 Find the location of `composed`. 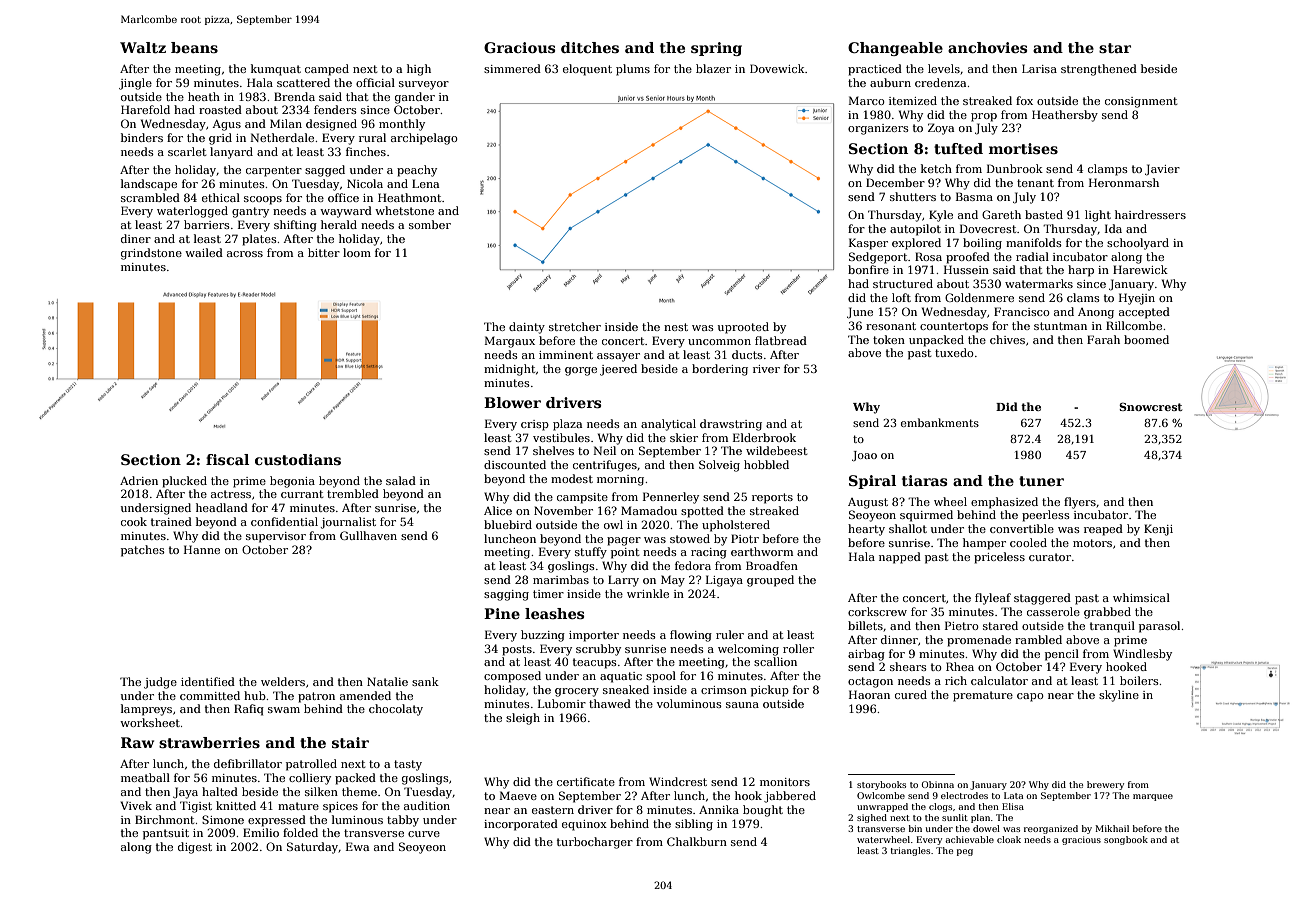

composed is located at coordinates (512, 677).
